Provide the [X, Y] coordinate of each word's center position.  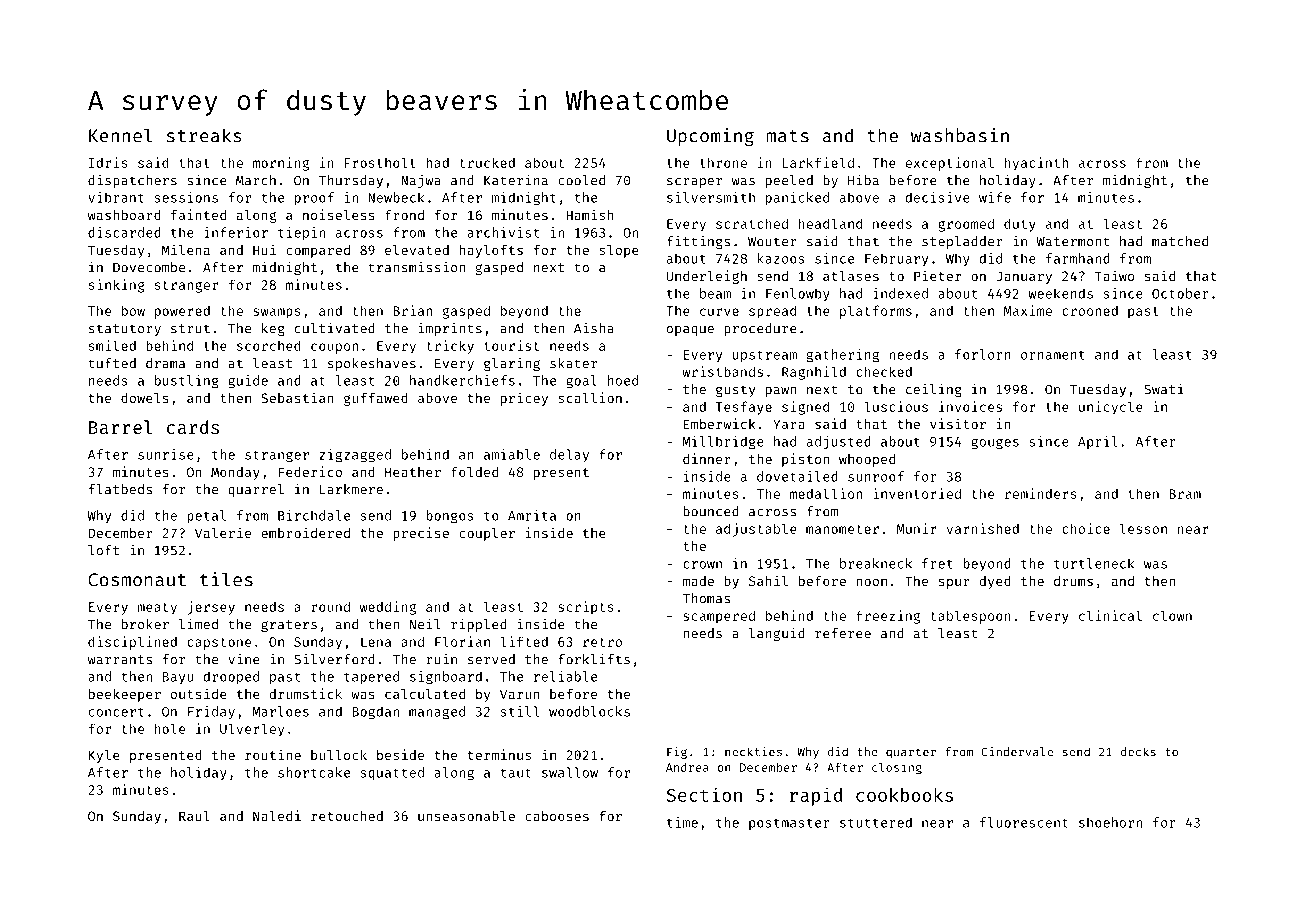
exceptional [950, 164]
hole [170, 728]
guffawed [376, 399]
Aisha [594, 328]
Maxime [1028, 310]
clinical [1110, 615]
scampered [719, 617]
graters [289, 626]
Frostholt [380, 162]
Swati [1164, 389]
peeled [789, 181]
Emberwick [720, 423]
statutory [125, 330]
